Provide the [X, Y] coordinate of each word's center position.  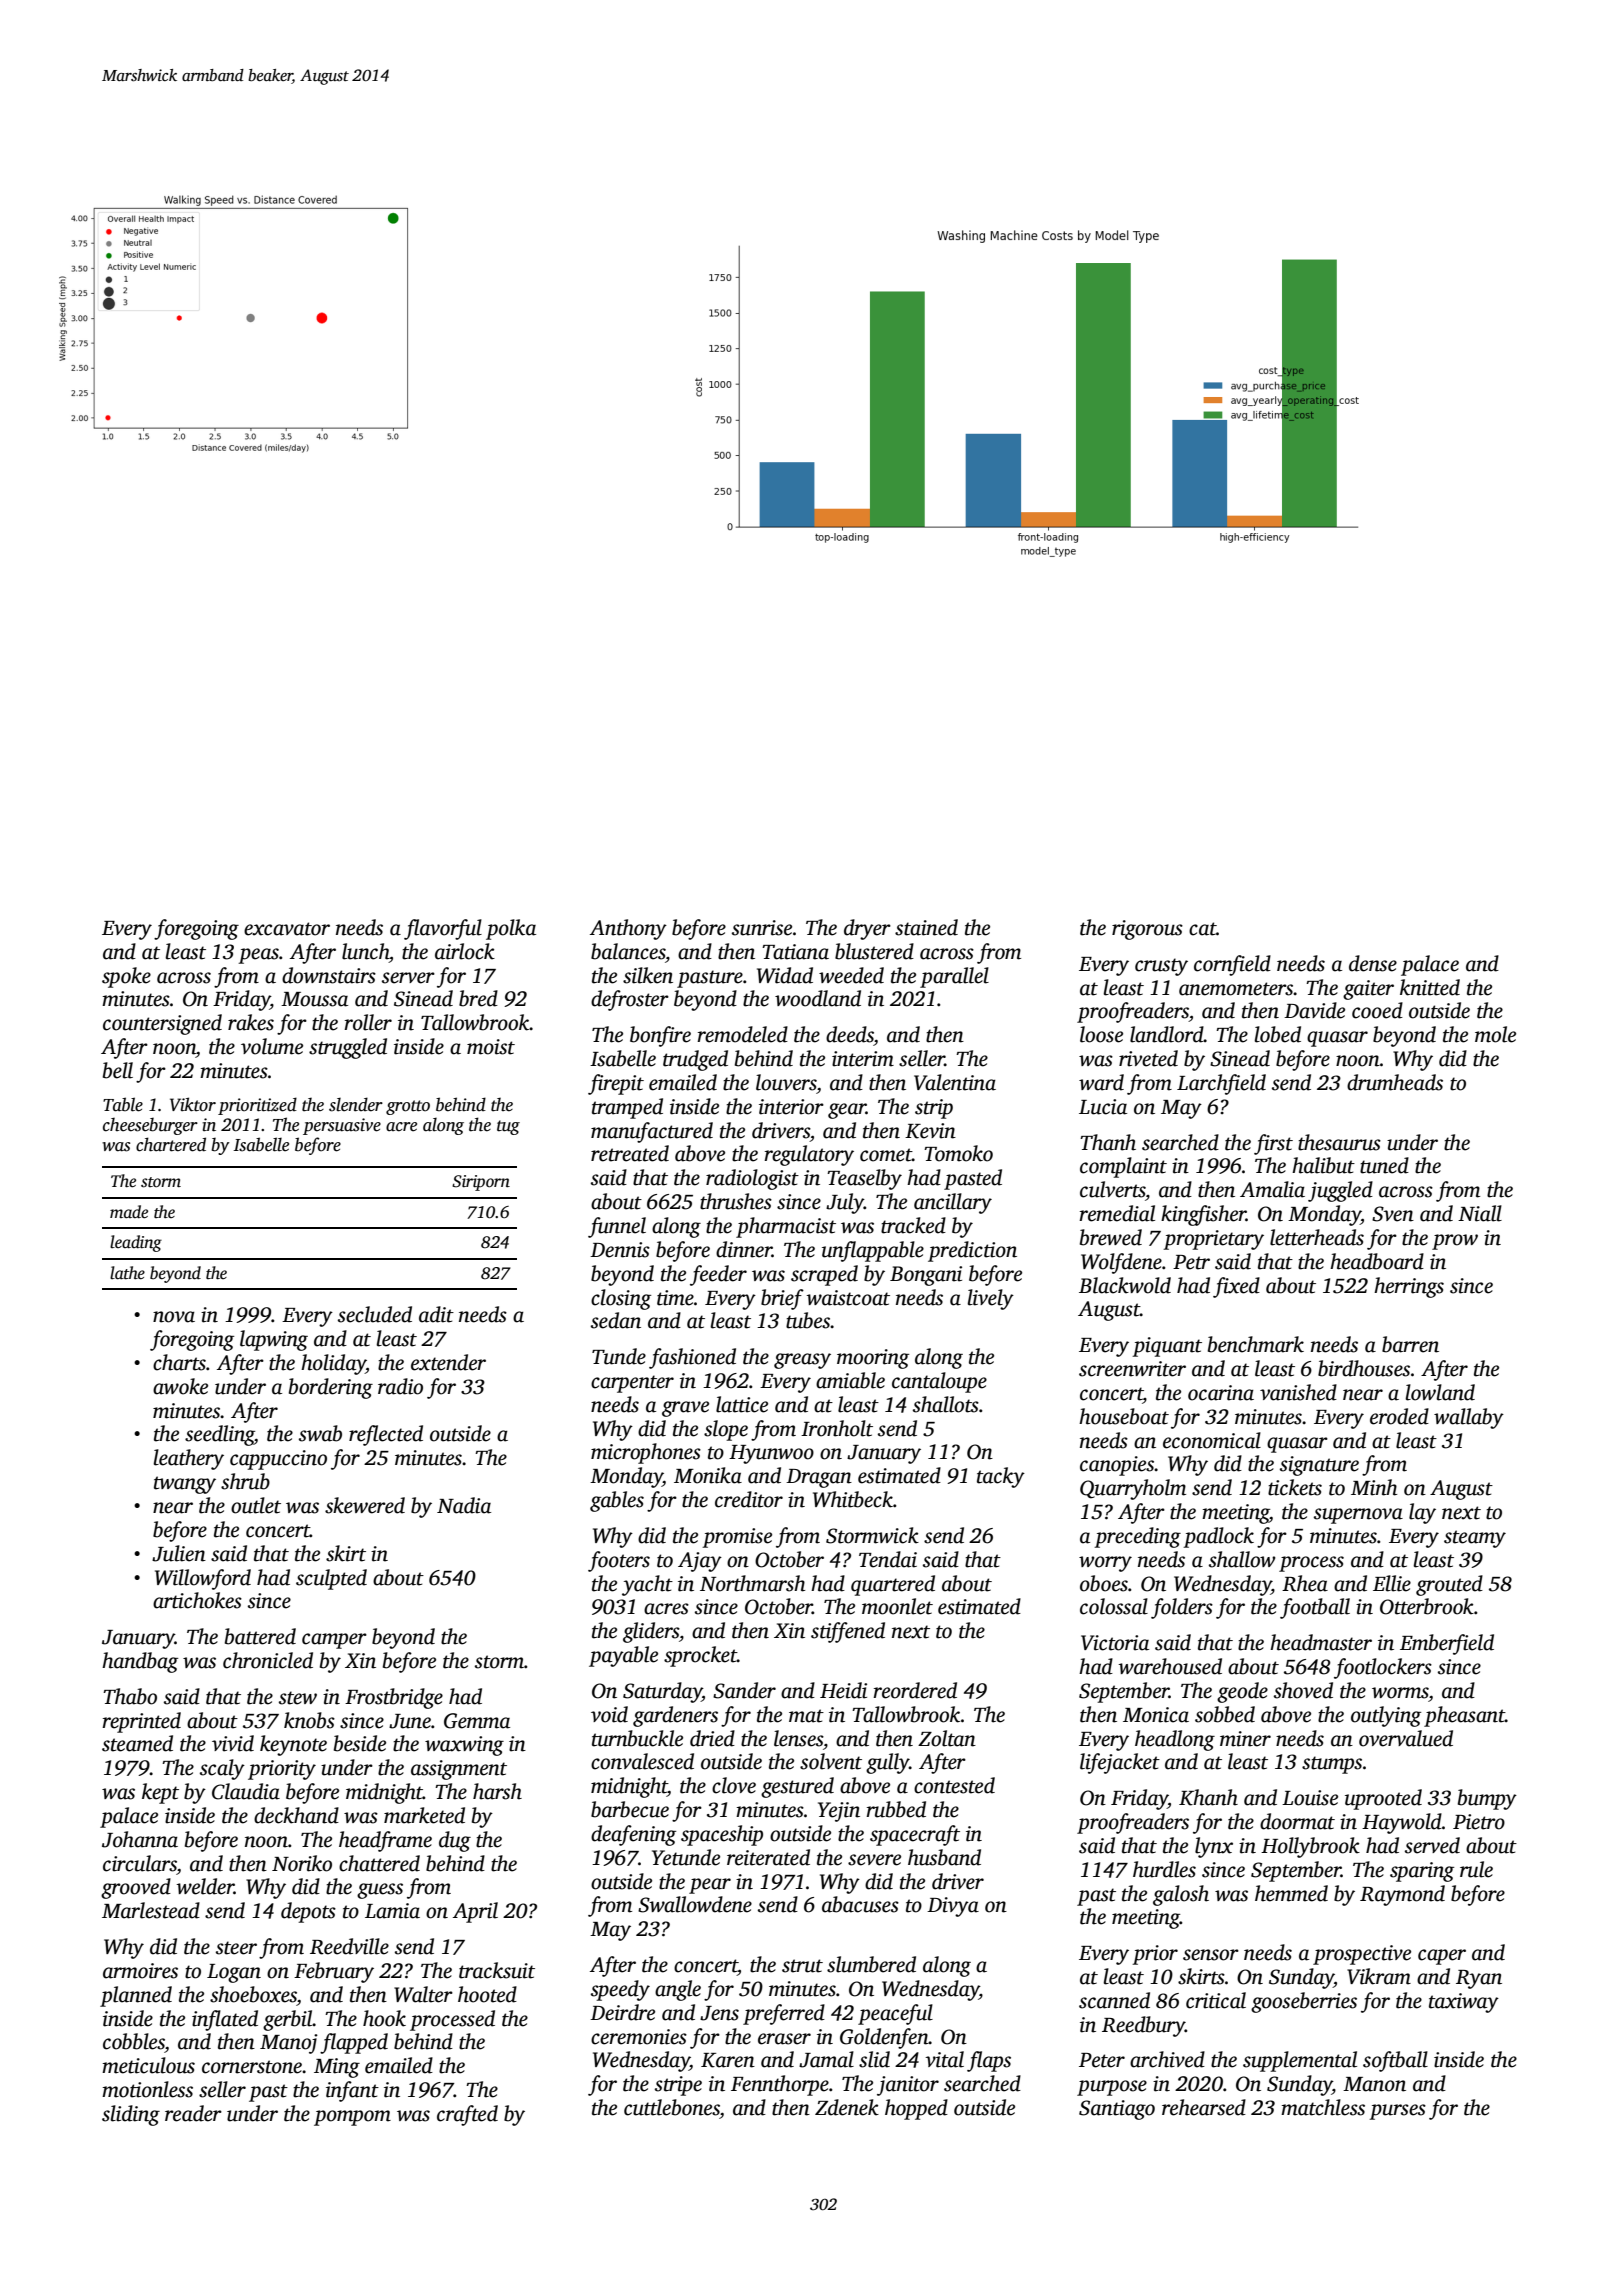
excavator [287, 929]
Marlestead [151, 1910]
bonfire [660, 1036]
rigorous [1147, 930]
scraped [824, 1275]
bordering [331, 1388]
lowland [1440, 1392]
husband [944, 1857]
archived [1167, 2059]
